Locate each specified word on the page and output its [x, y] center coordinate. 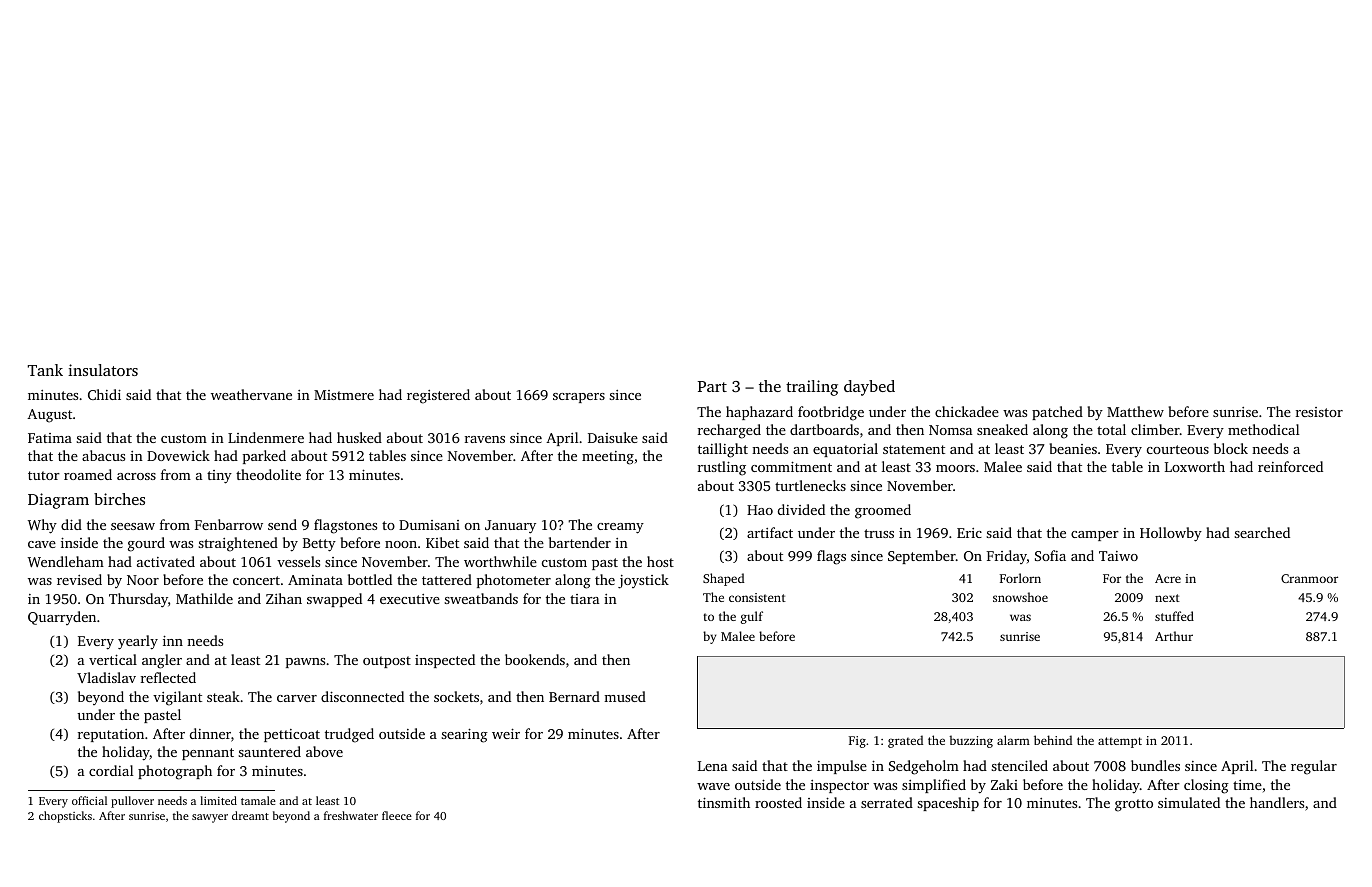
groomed [883, 511]
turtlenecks [810, 485]
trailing [812, 388]
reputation [111, 735]
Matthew [1135, 411]
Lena [712, 766]
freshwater [351, 815]
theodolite [268, 474]
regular [1314, 767]
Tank [45, 370]
